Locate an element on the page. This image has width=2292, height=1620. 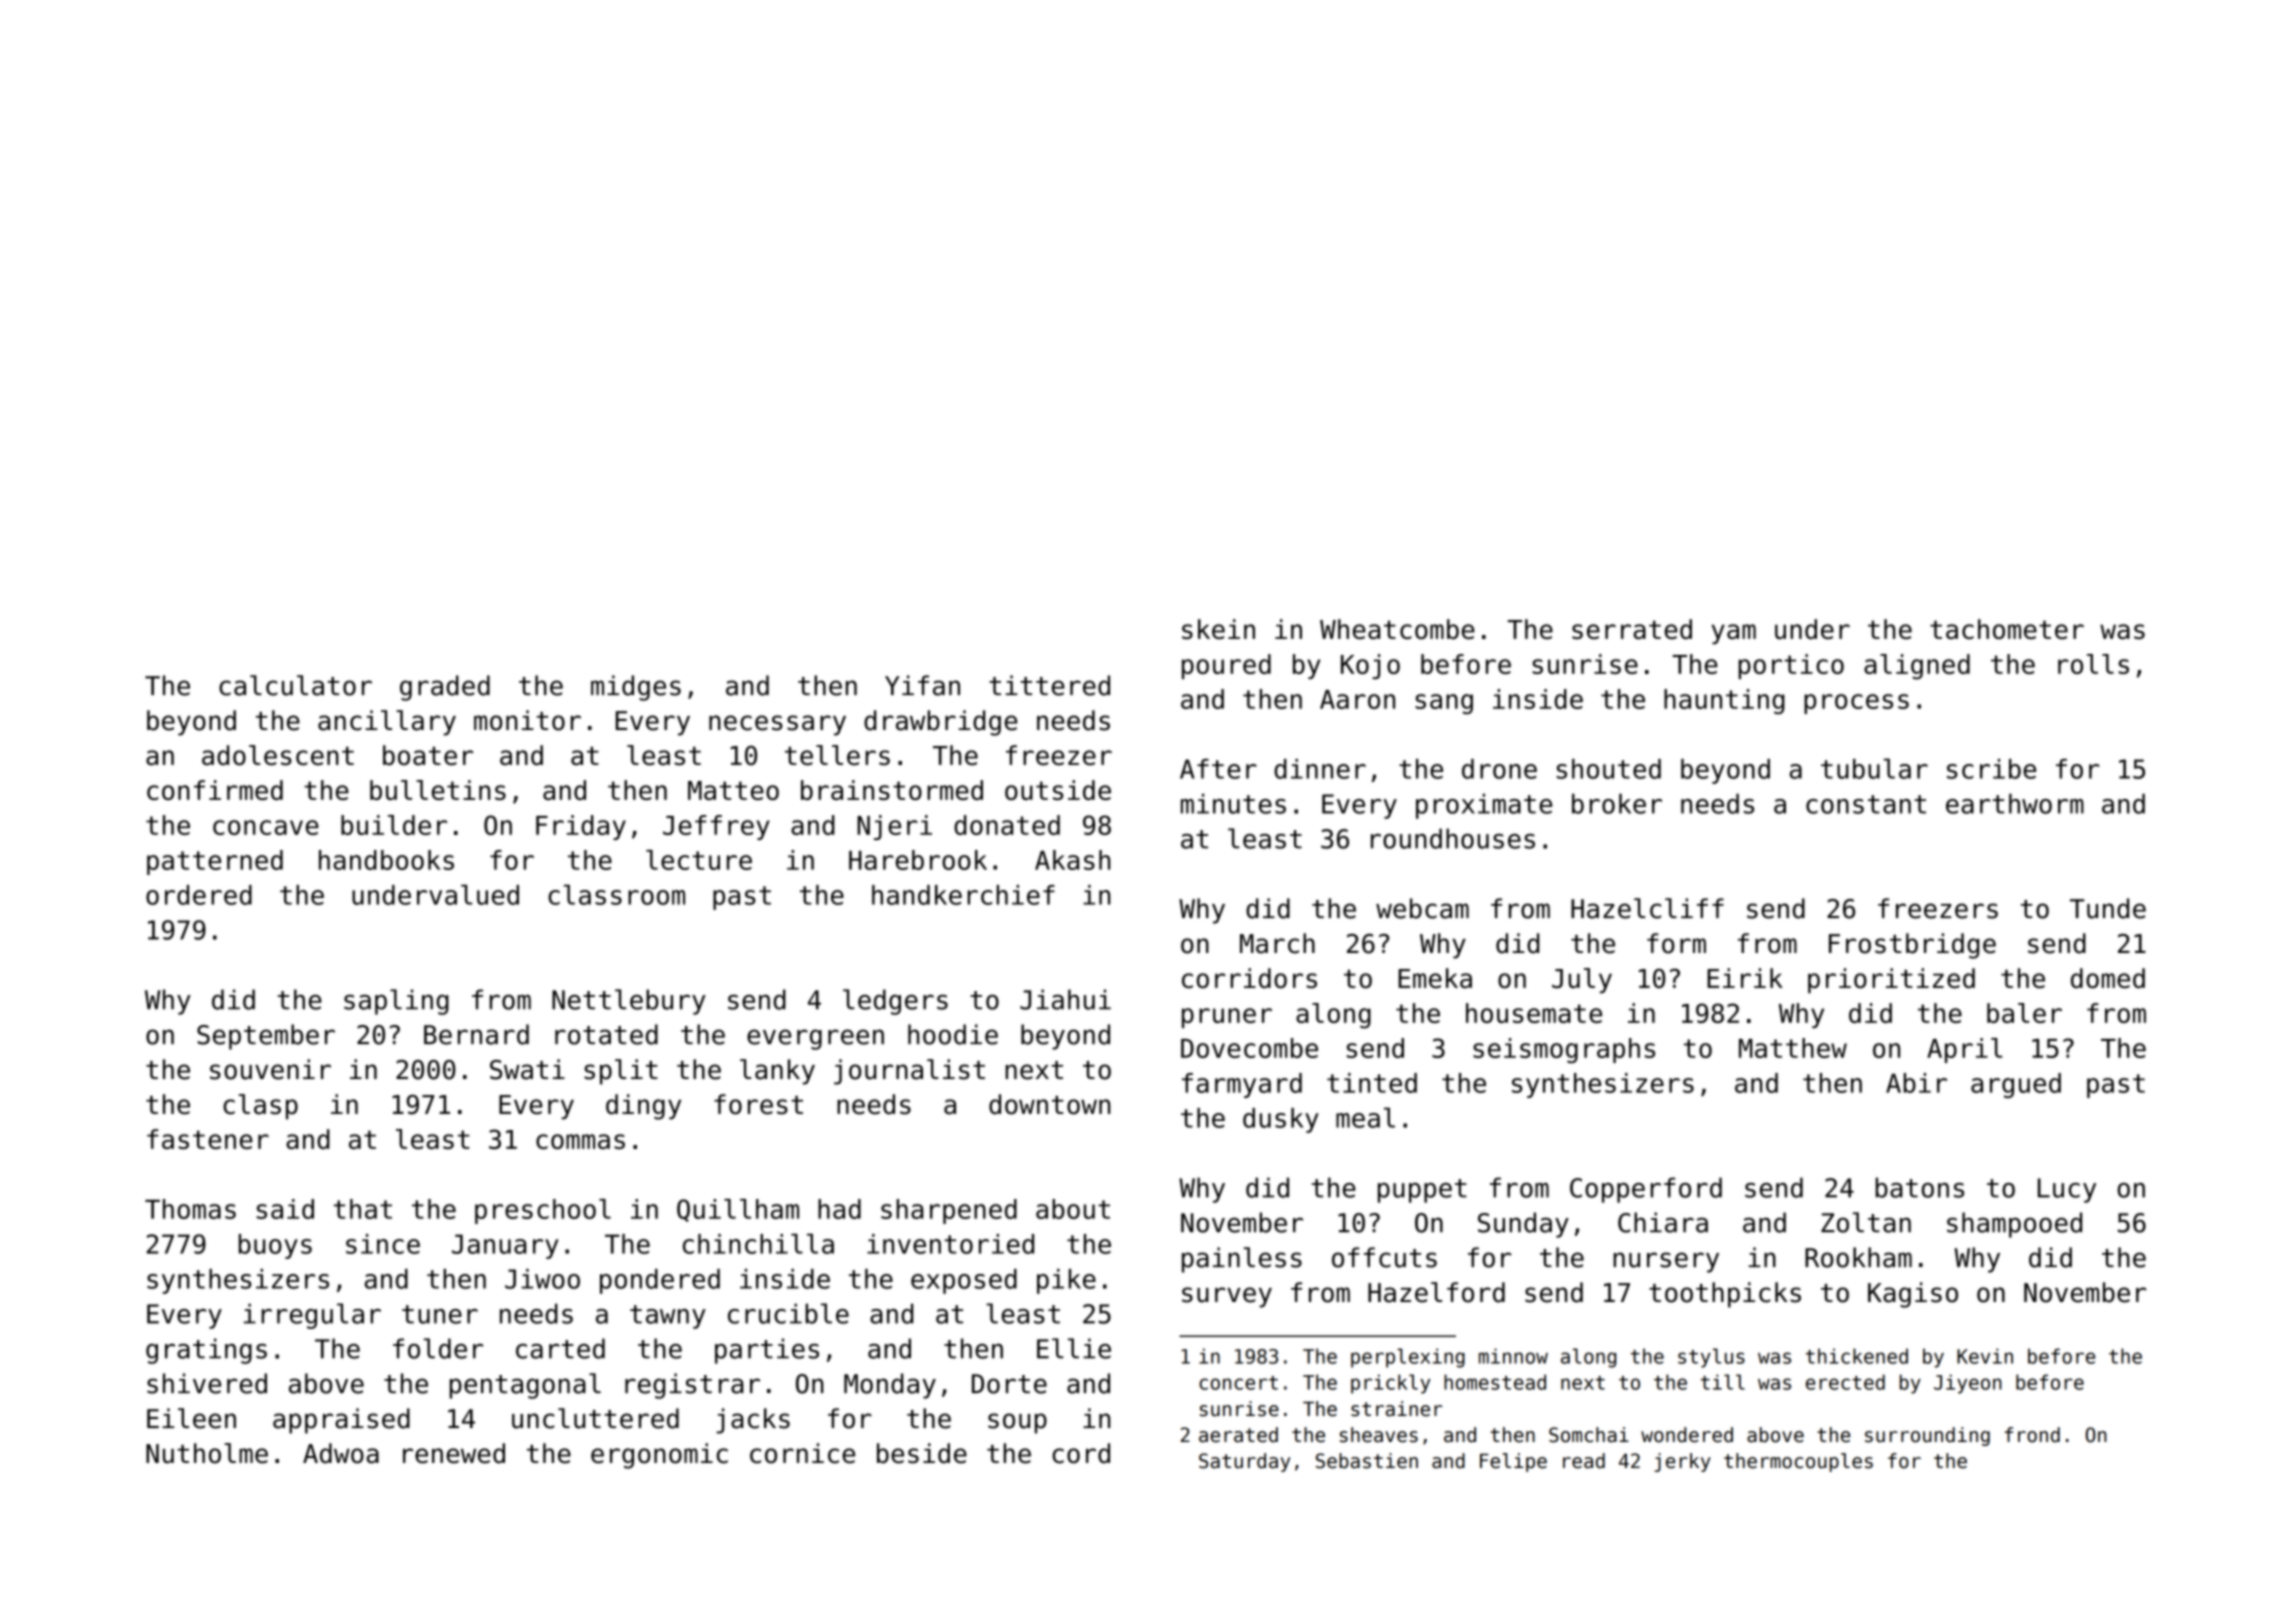
Kagiso is located at coordinates (1913, 1295).
